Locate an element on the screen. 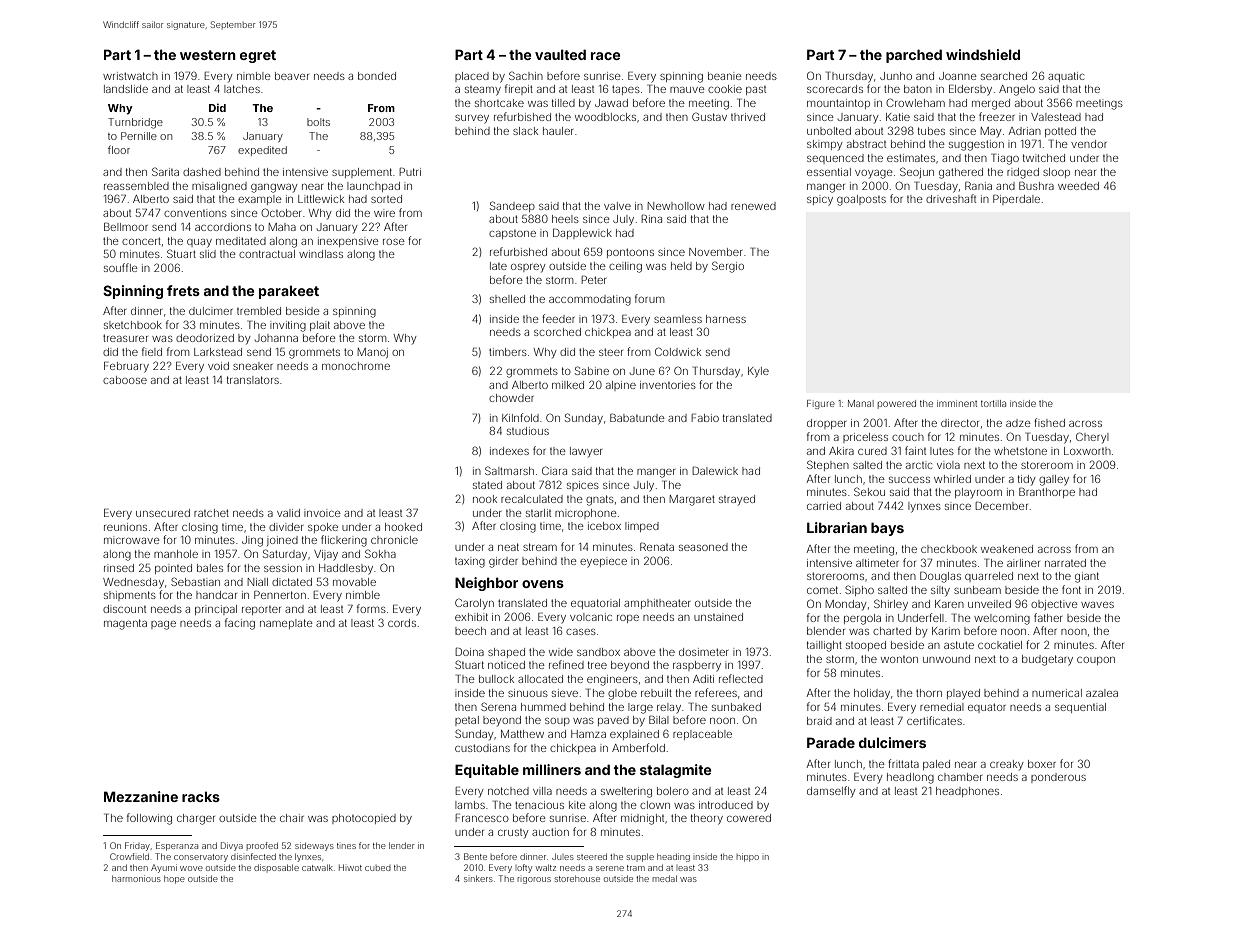 The height and width of the screenshot is (952, 1233). windshield is located at coordinates (983, 54).
